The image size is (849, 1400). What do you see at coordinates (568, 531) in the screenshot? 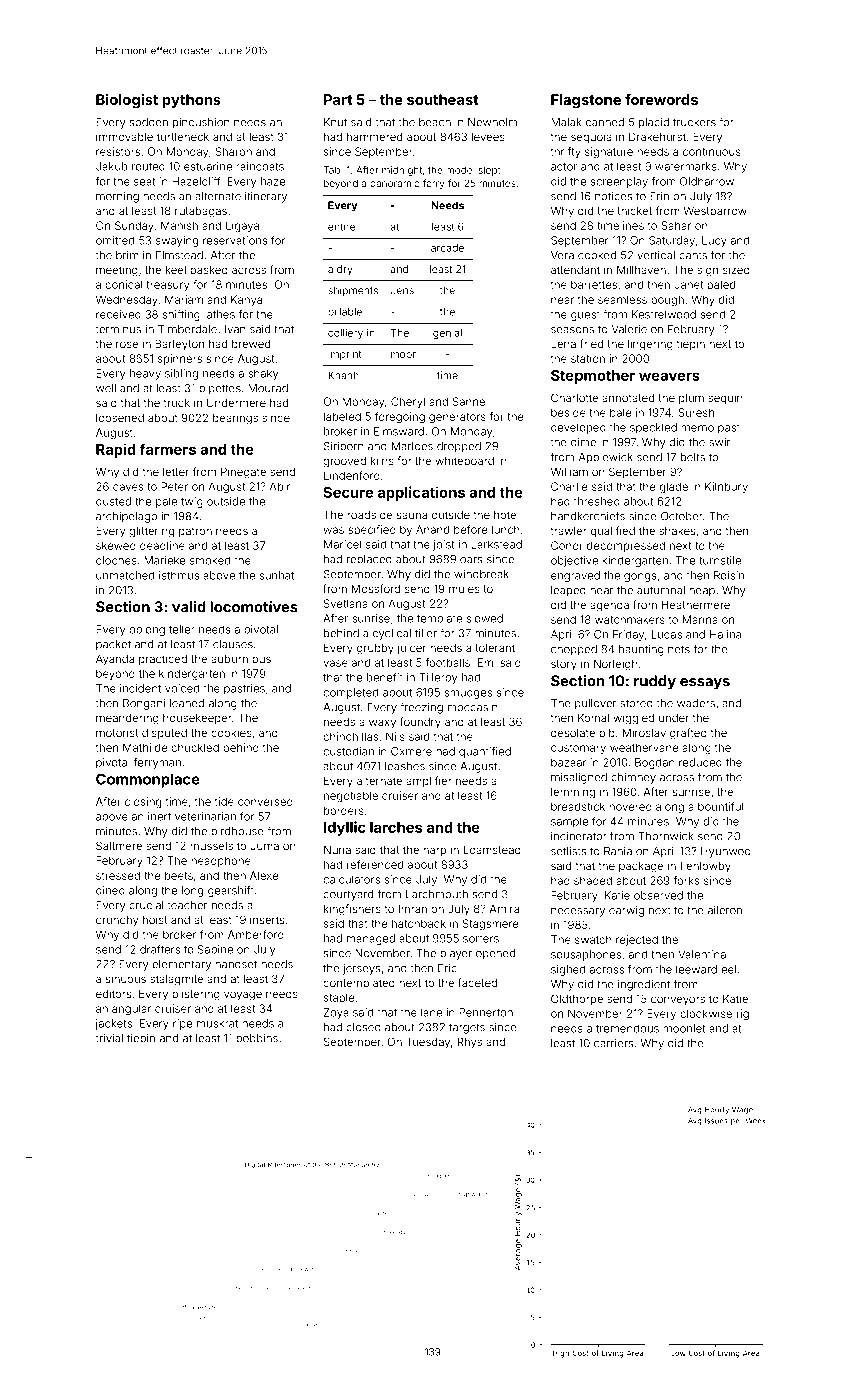
I see `trawler` at bounding box center [568, 531].
